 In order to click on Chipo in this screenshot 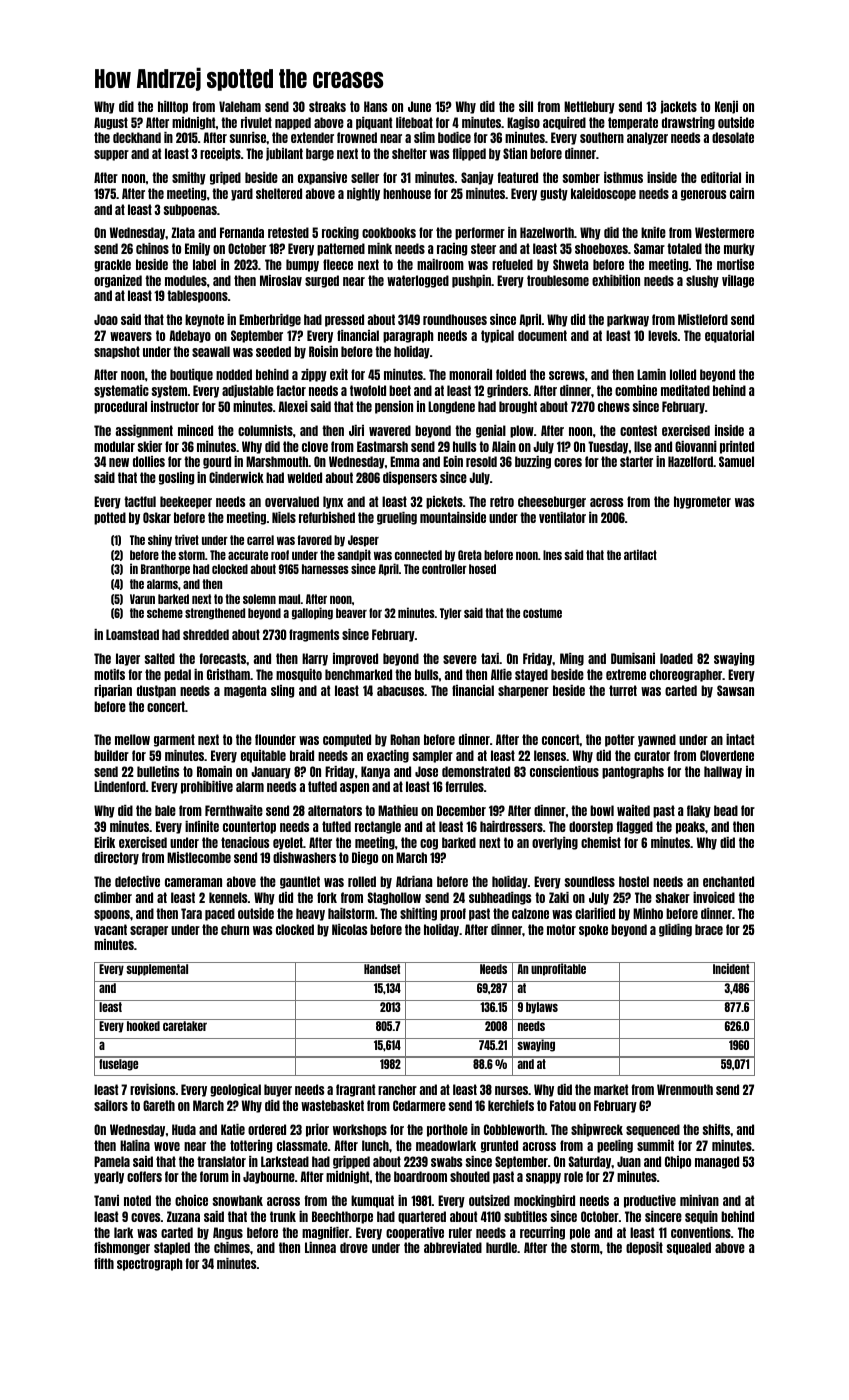, I will do `click(678, 1162)`.
